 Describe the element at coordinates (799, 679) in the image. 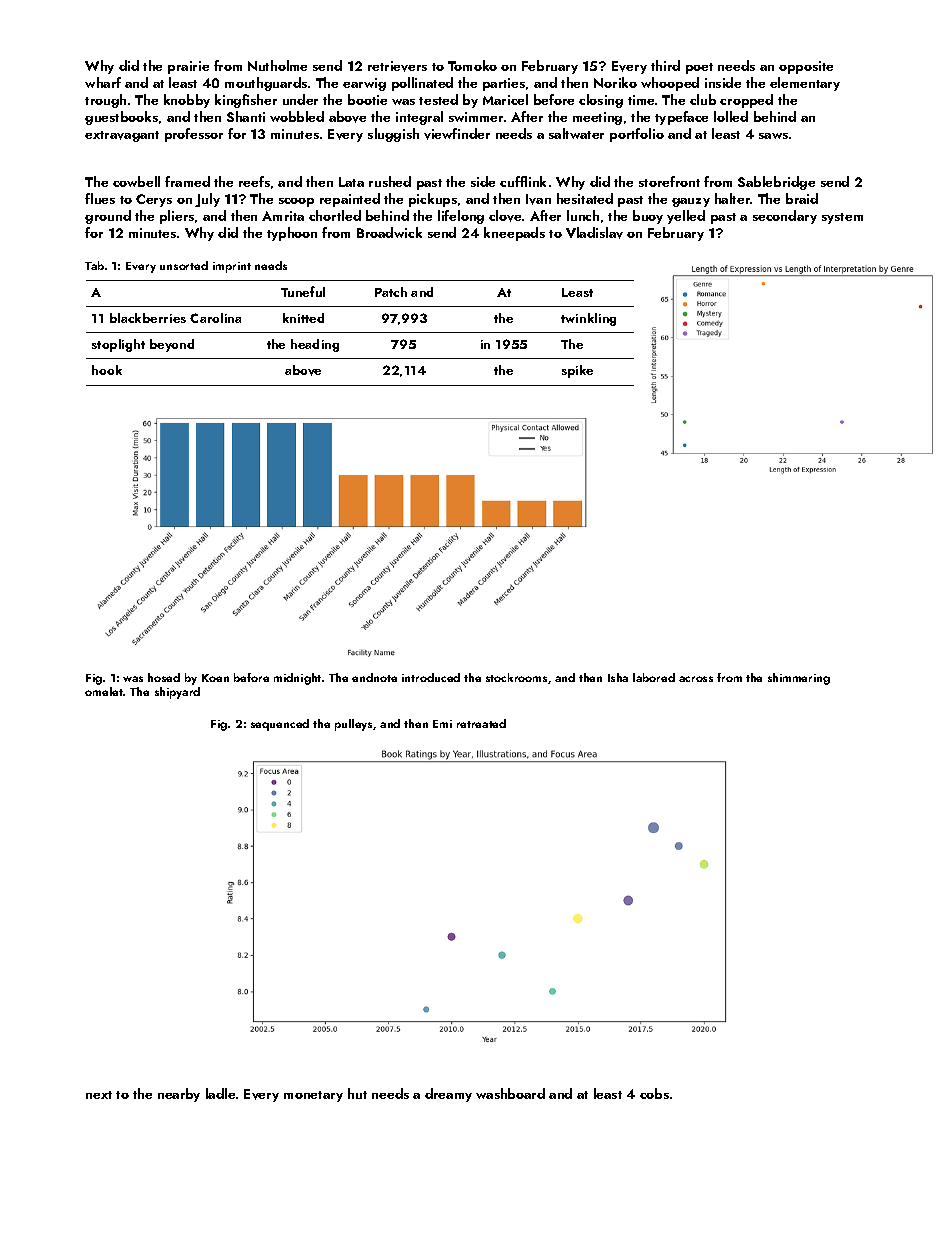

I see `shimmering` at that location.
